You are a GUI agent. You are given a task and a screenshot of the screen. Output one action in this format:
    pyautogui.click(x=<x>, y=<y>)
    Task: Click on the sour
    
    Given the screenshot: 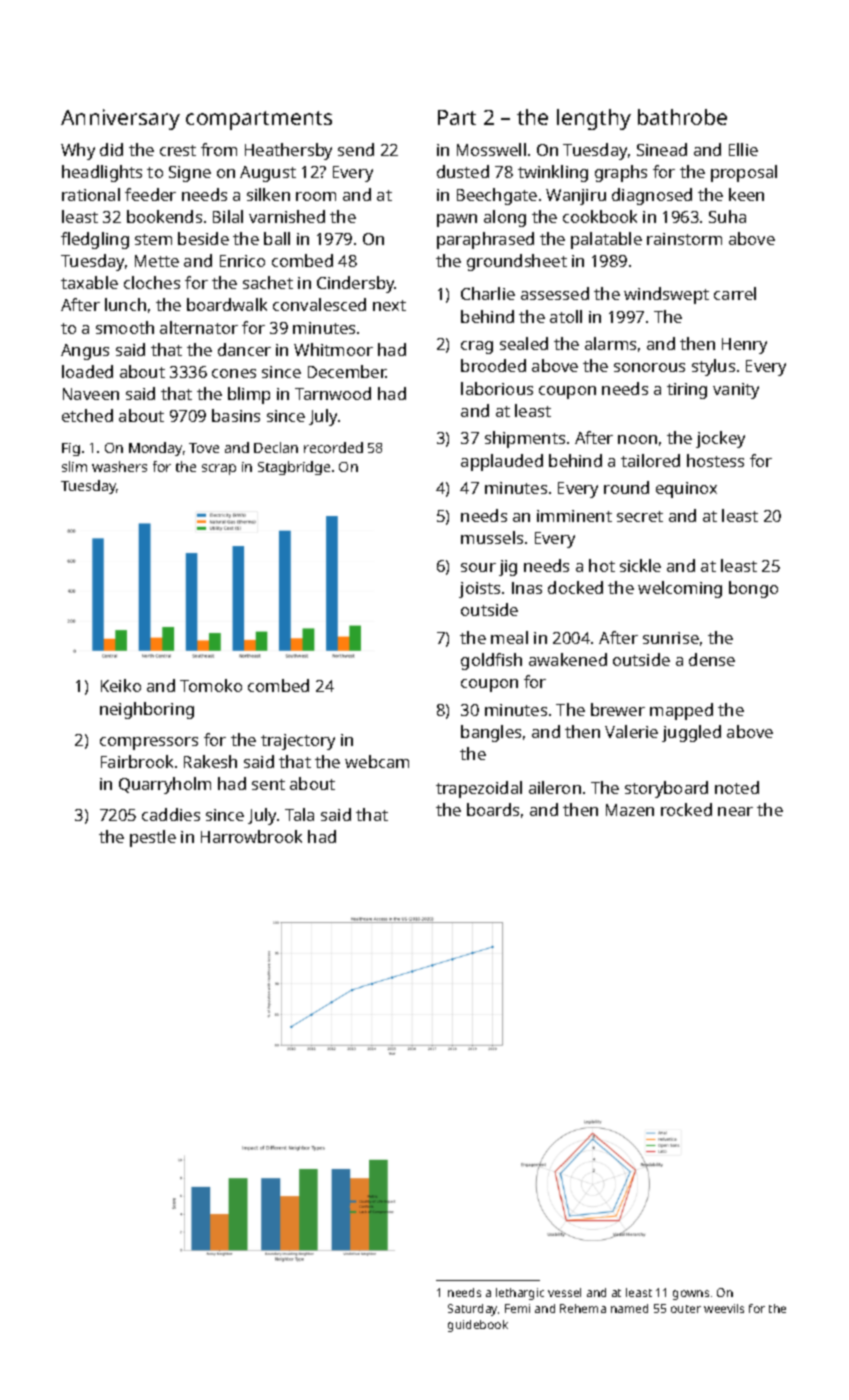 What is the action you would take?
    pyautogui.click(x=478, y=567)
